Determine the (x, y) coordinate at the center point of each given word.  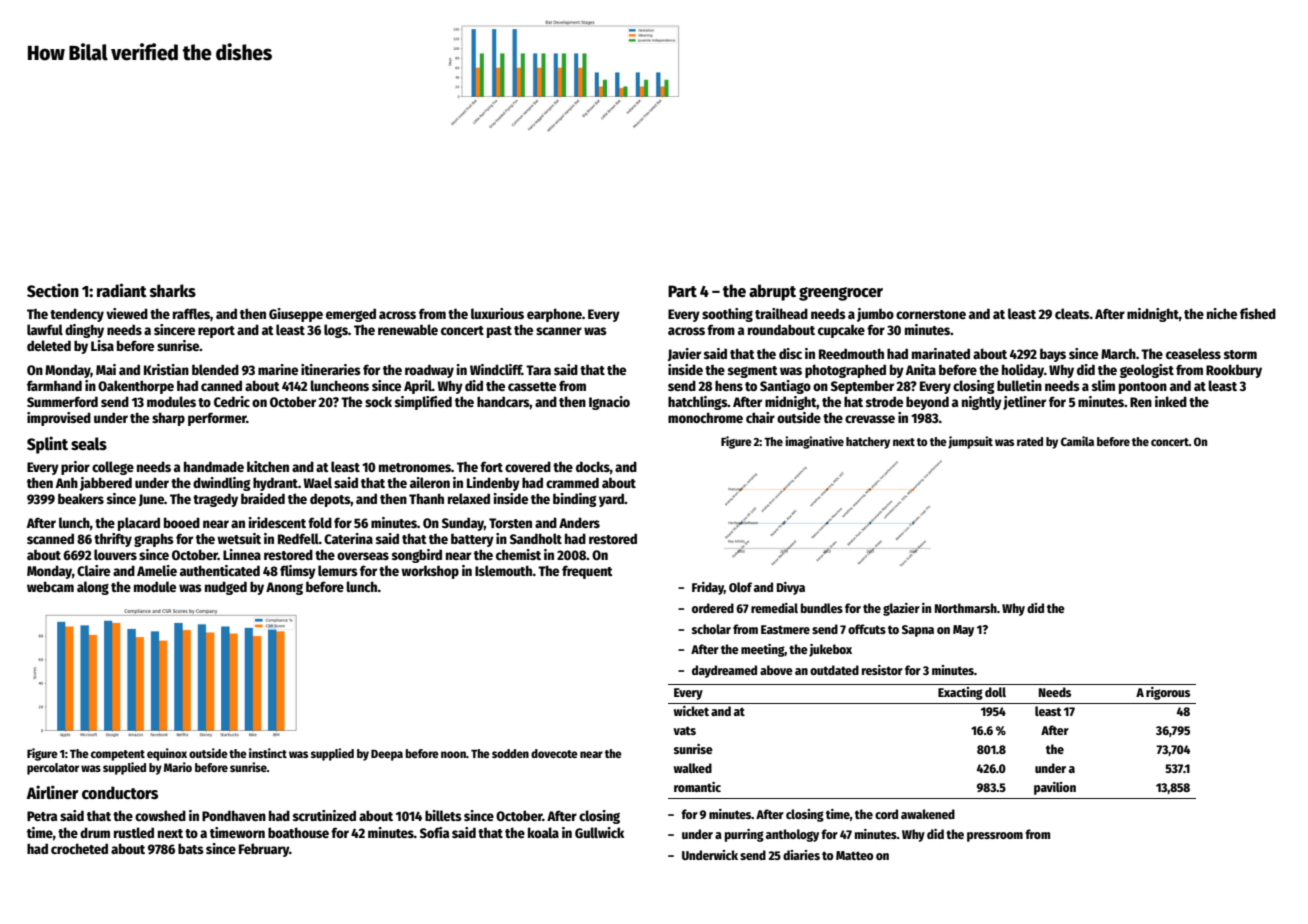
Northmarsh (966, 608)
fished (1258, 313)
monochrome (705, 417)
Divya (791, 588)
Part (682, 291)
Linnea (242, 554)
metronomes (415, 467)
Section (53, 290)
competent (118, 755)
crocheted (79, 848)
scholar (711, 629)
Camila (1077, 441)
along (93, 588)
